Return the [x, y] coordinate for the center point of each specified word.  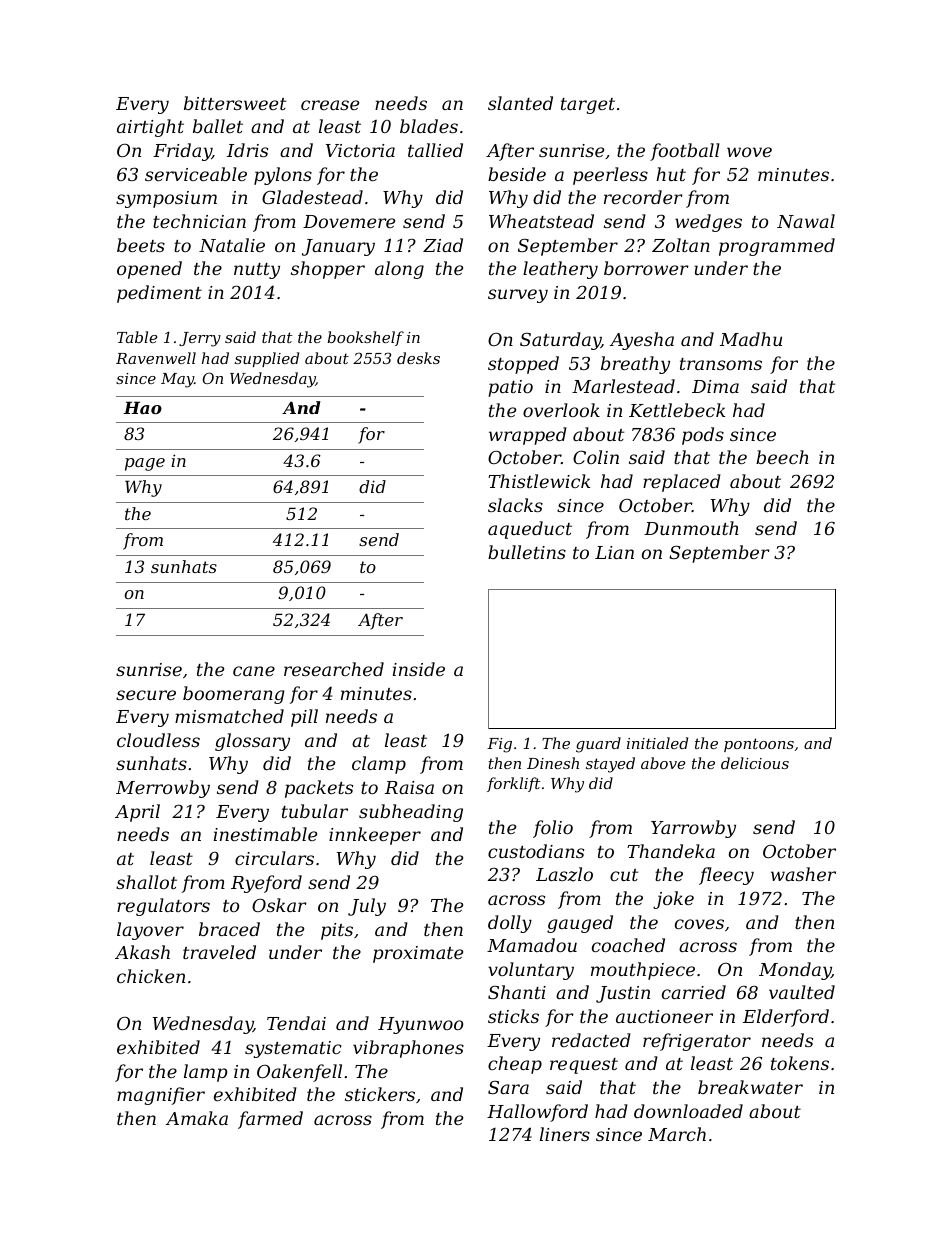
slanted [520, 103]
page [145, 464]
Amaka [197, 1118]
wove [749, 152]
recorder [643, 197]
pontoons [759, 745]
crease [330, 105]
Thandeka [671, 851]
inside [419, 669]
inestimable [265, 834]
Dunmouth [691, 528]
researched [334, 669]
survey [518, 296]
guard [598, 745]
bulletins [527, 552]
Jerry [200, 339]
